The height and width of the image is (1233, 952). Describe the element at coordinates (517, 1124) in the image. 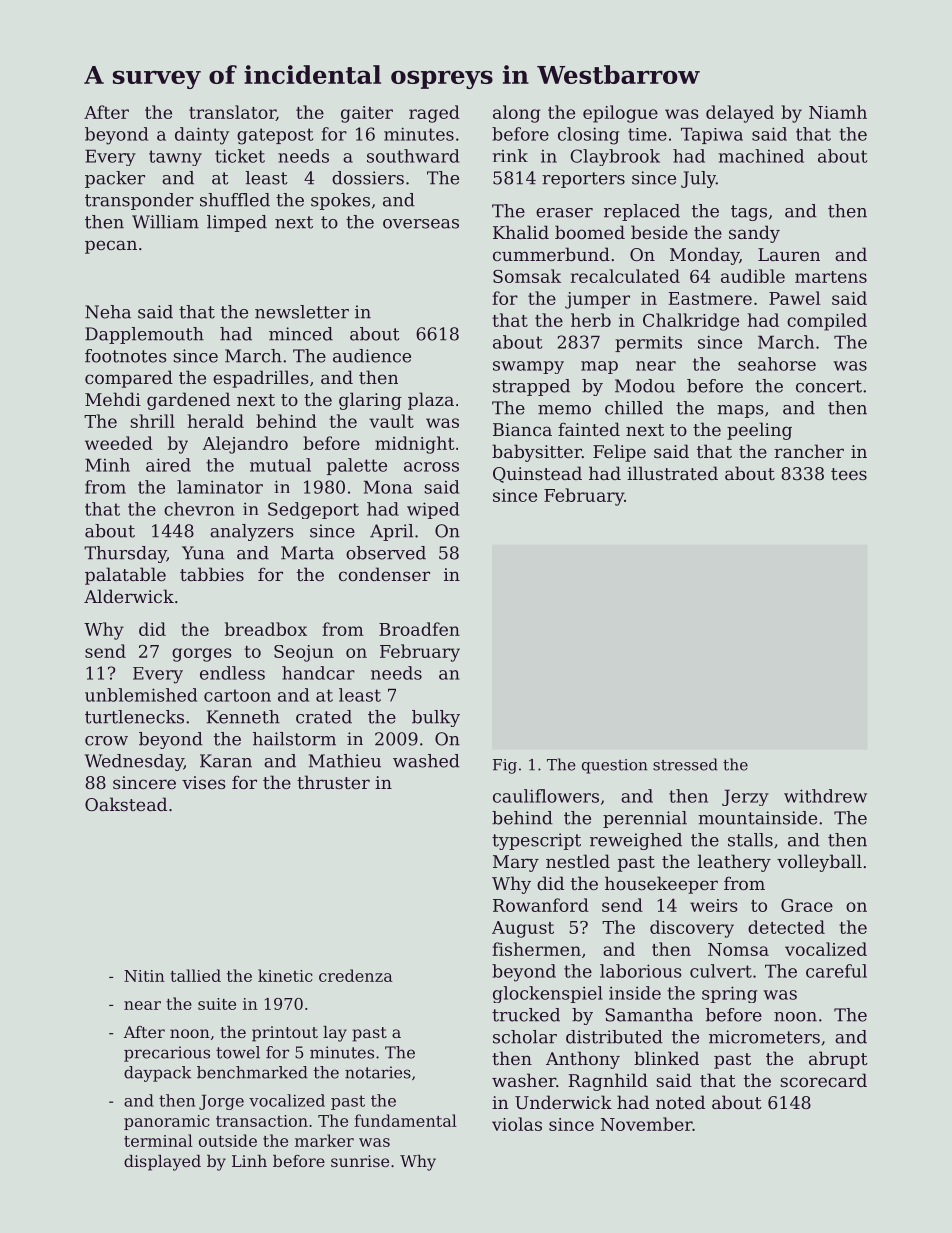

I see `violas` at that location.
